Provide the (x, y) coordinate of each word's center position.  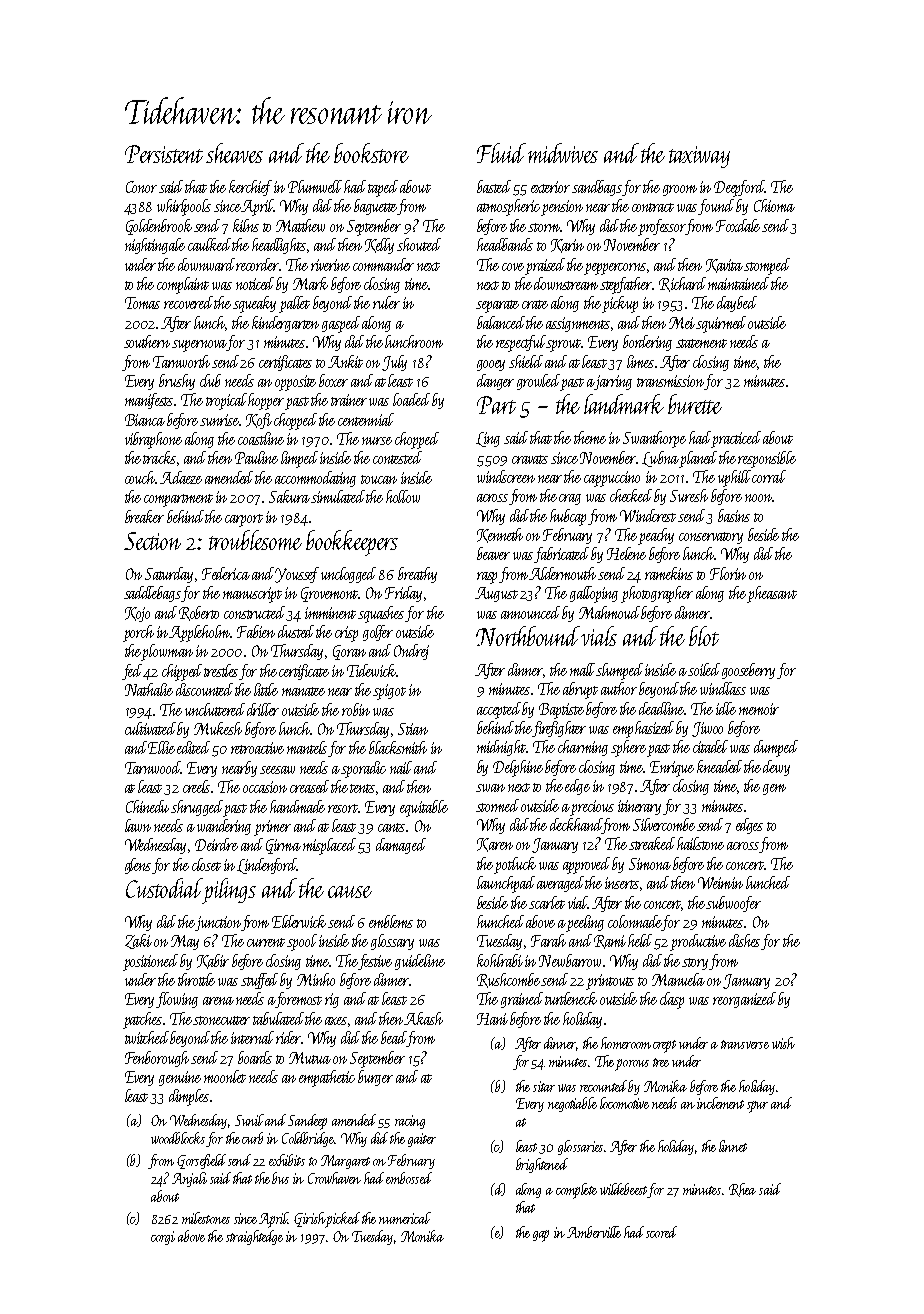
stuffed (259, 981)
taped (383, 188)
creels (196, 786)
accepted (500, 710)
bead (394, 1039)
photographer (657, 594)
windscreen (506, 476)
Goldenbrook (159, 227)
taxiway (699, 157)
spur (757, 1107)
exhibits (287, 1160)
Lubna (660, 459)
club (210, 380)
